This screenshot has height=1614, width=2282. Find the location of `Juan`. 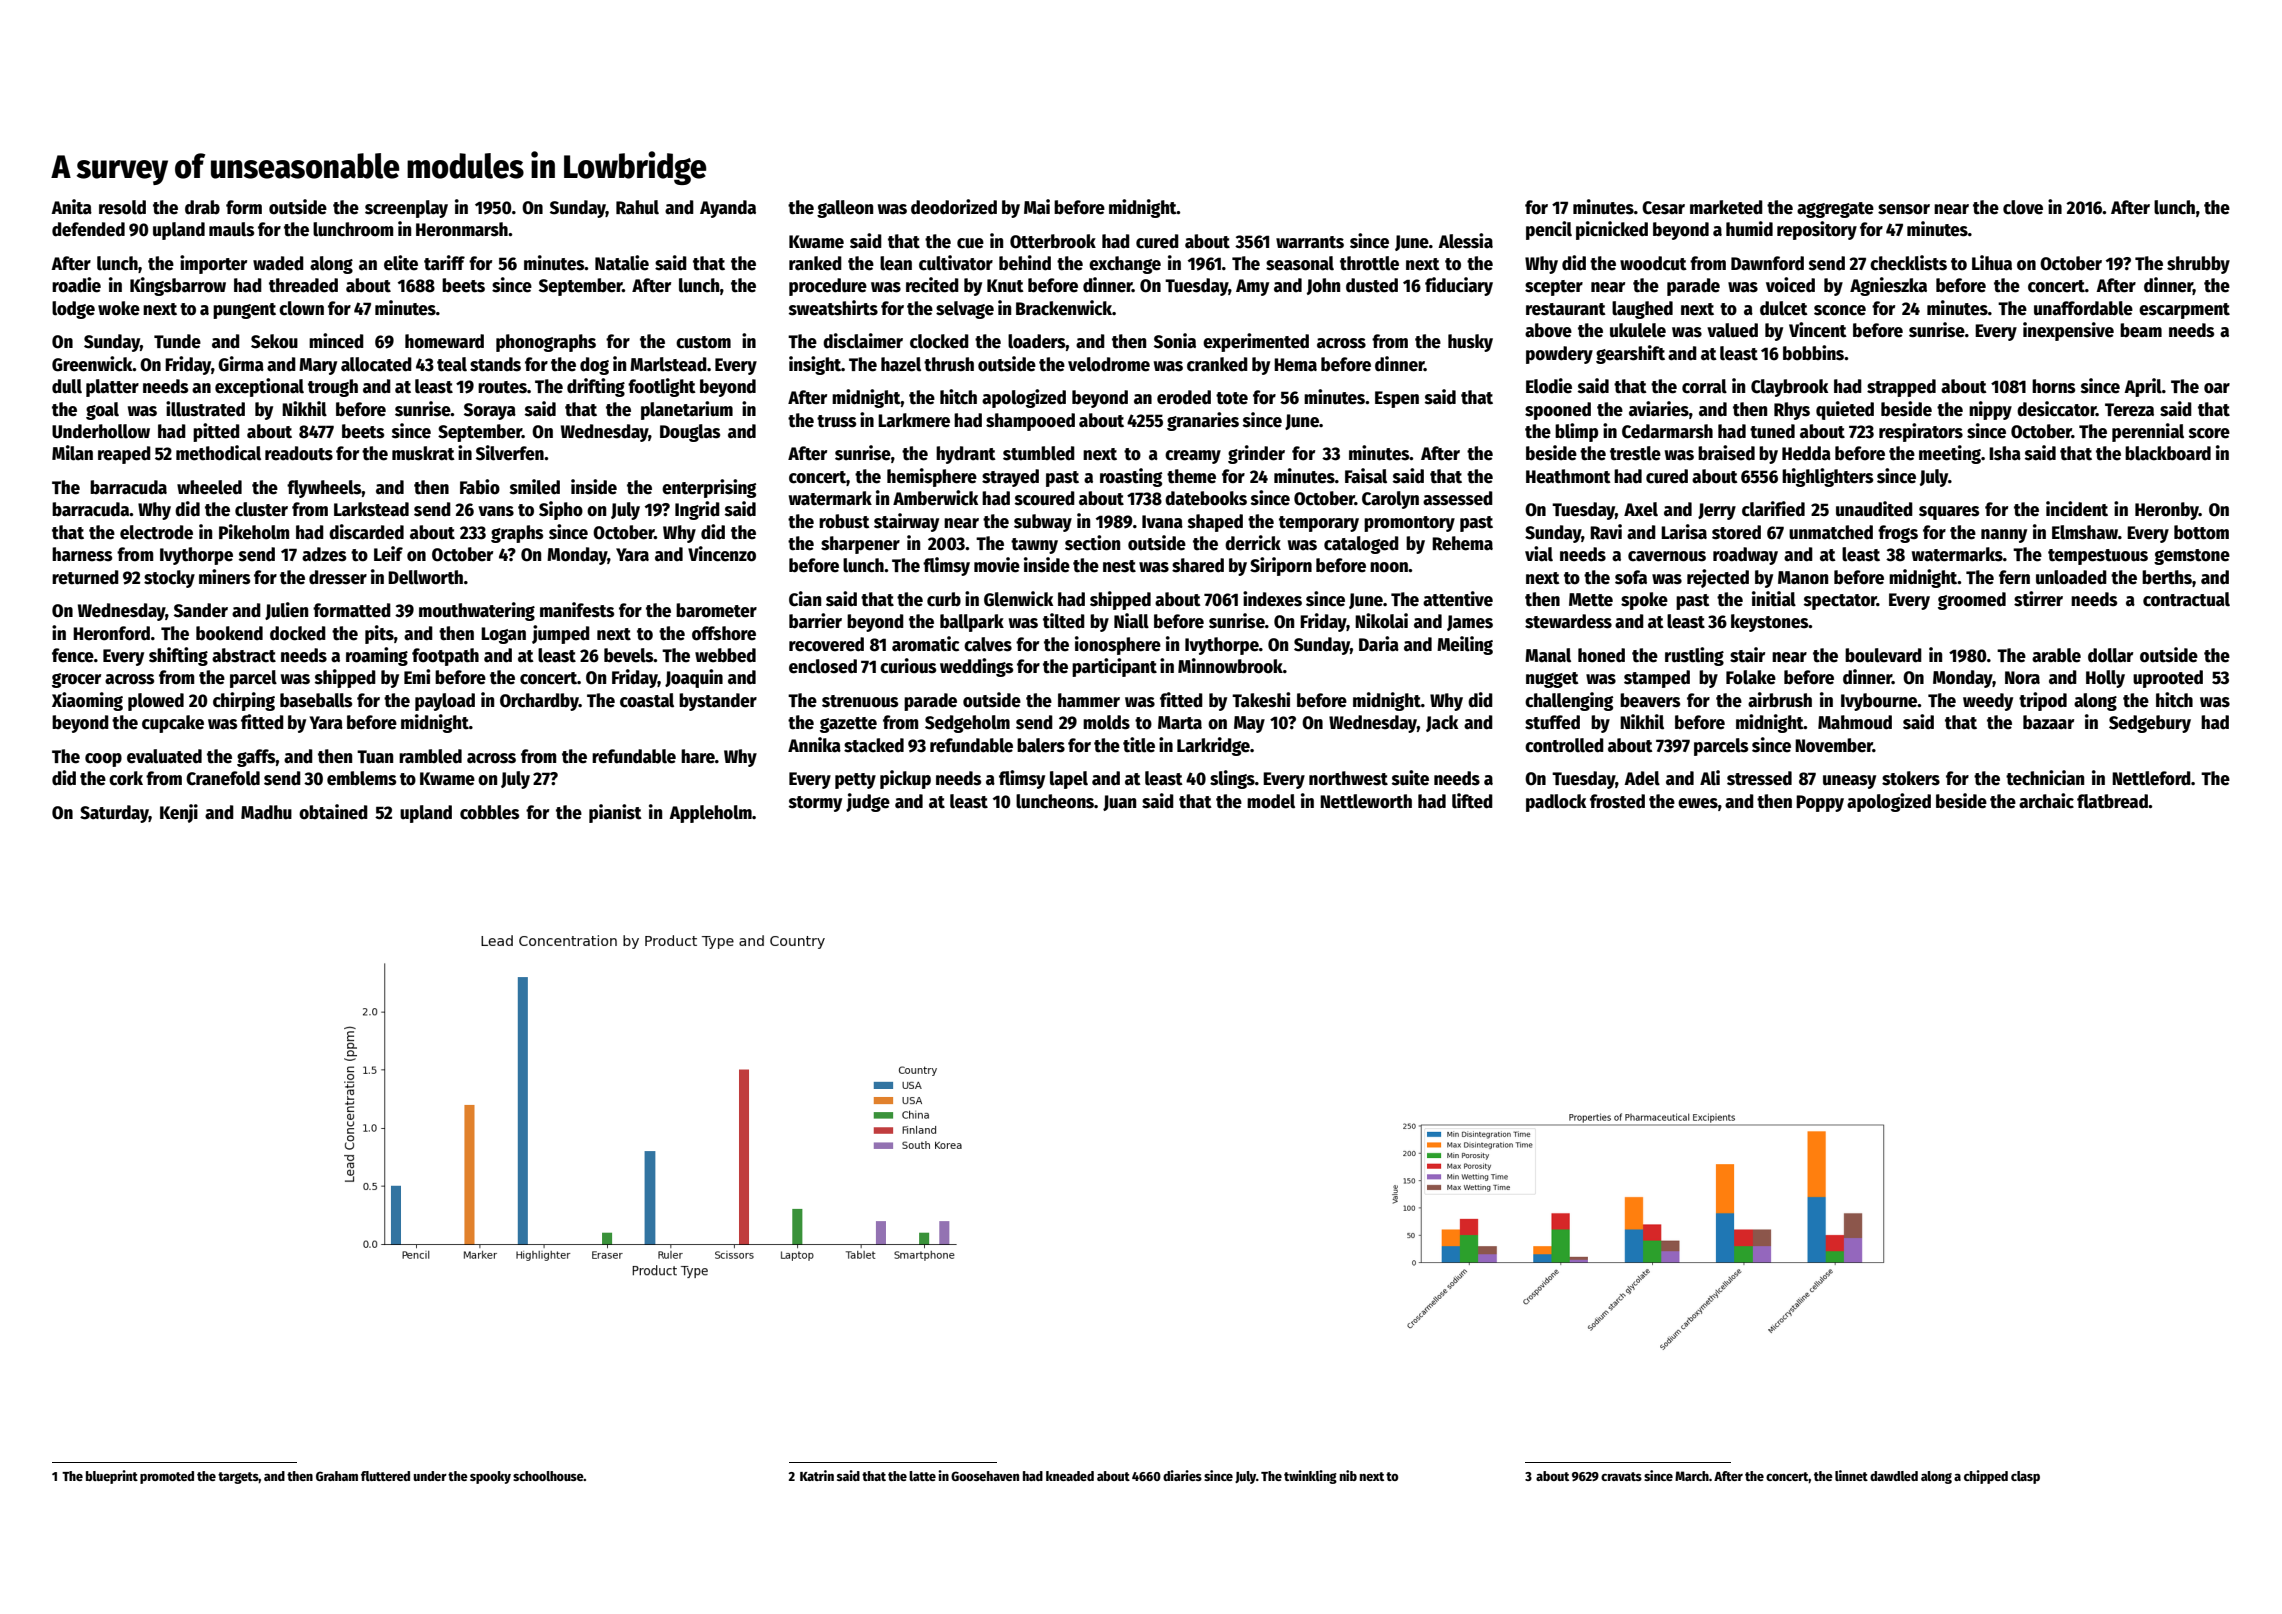

Juan is located at coordinates (1119, 803).
